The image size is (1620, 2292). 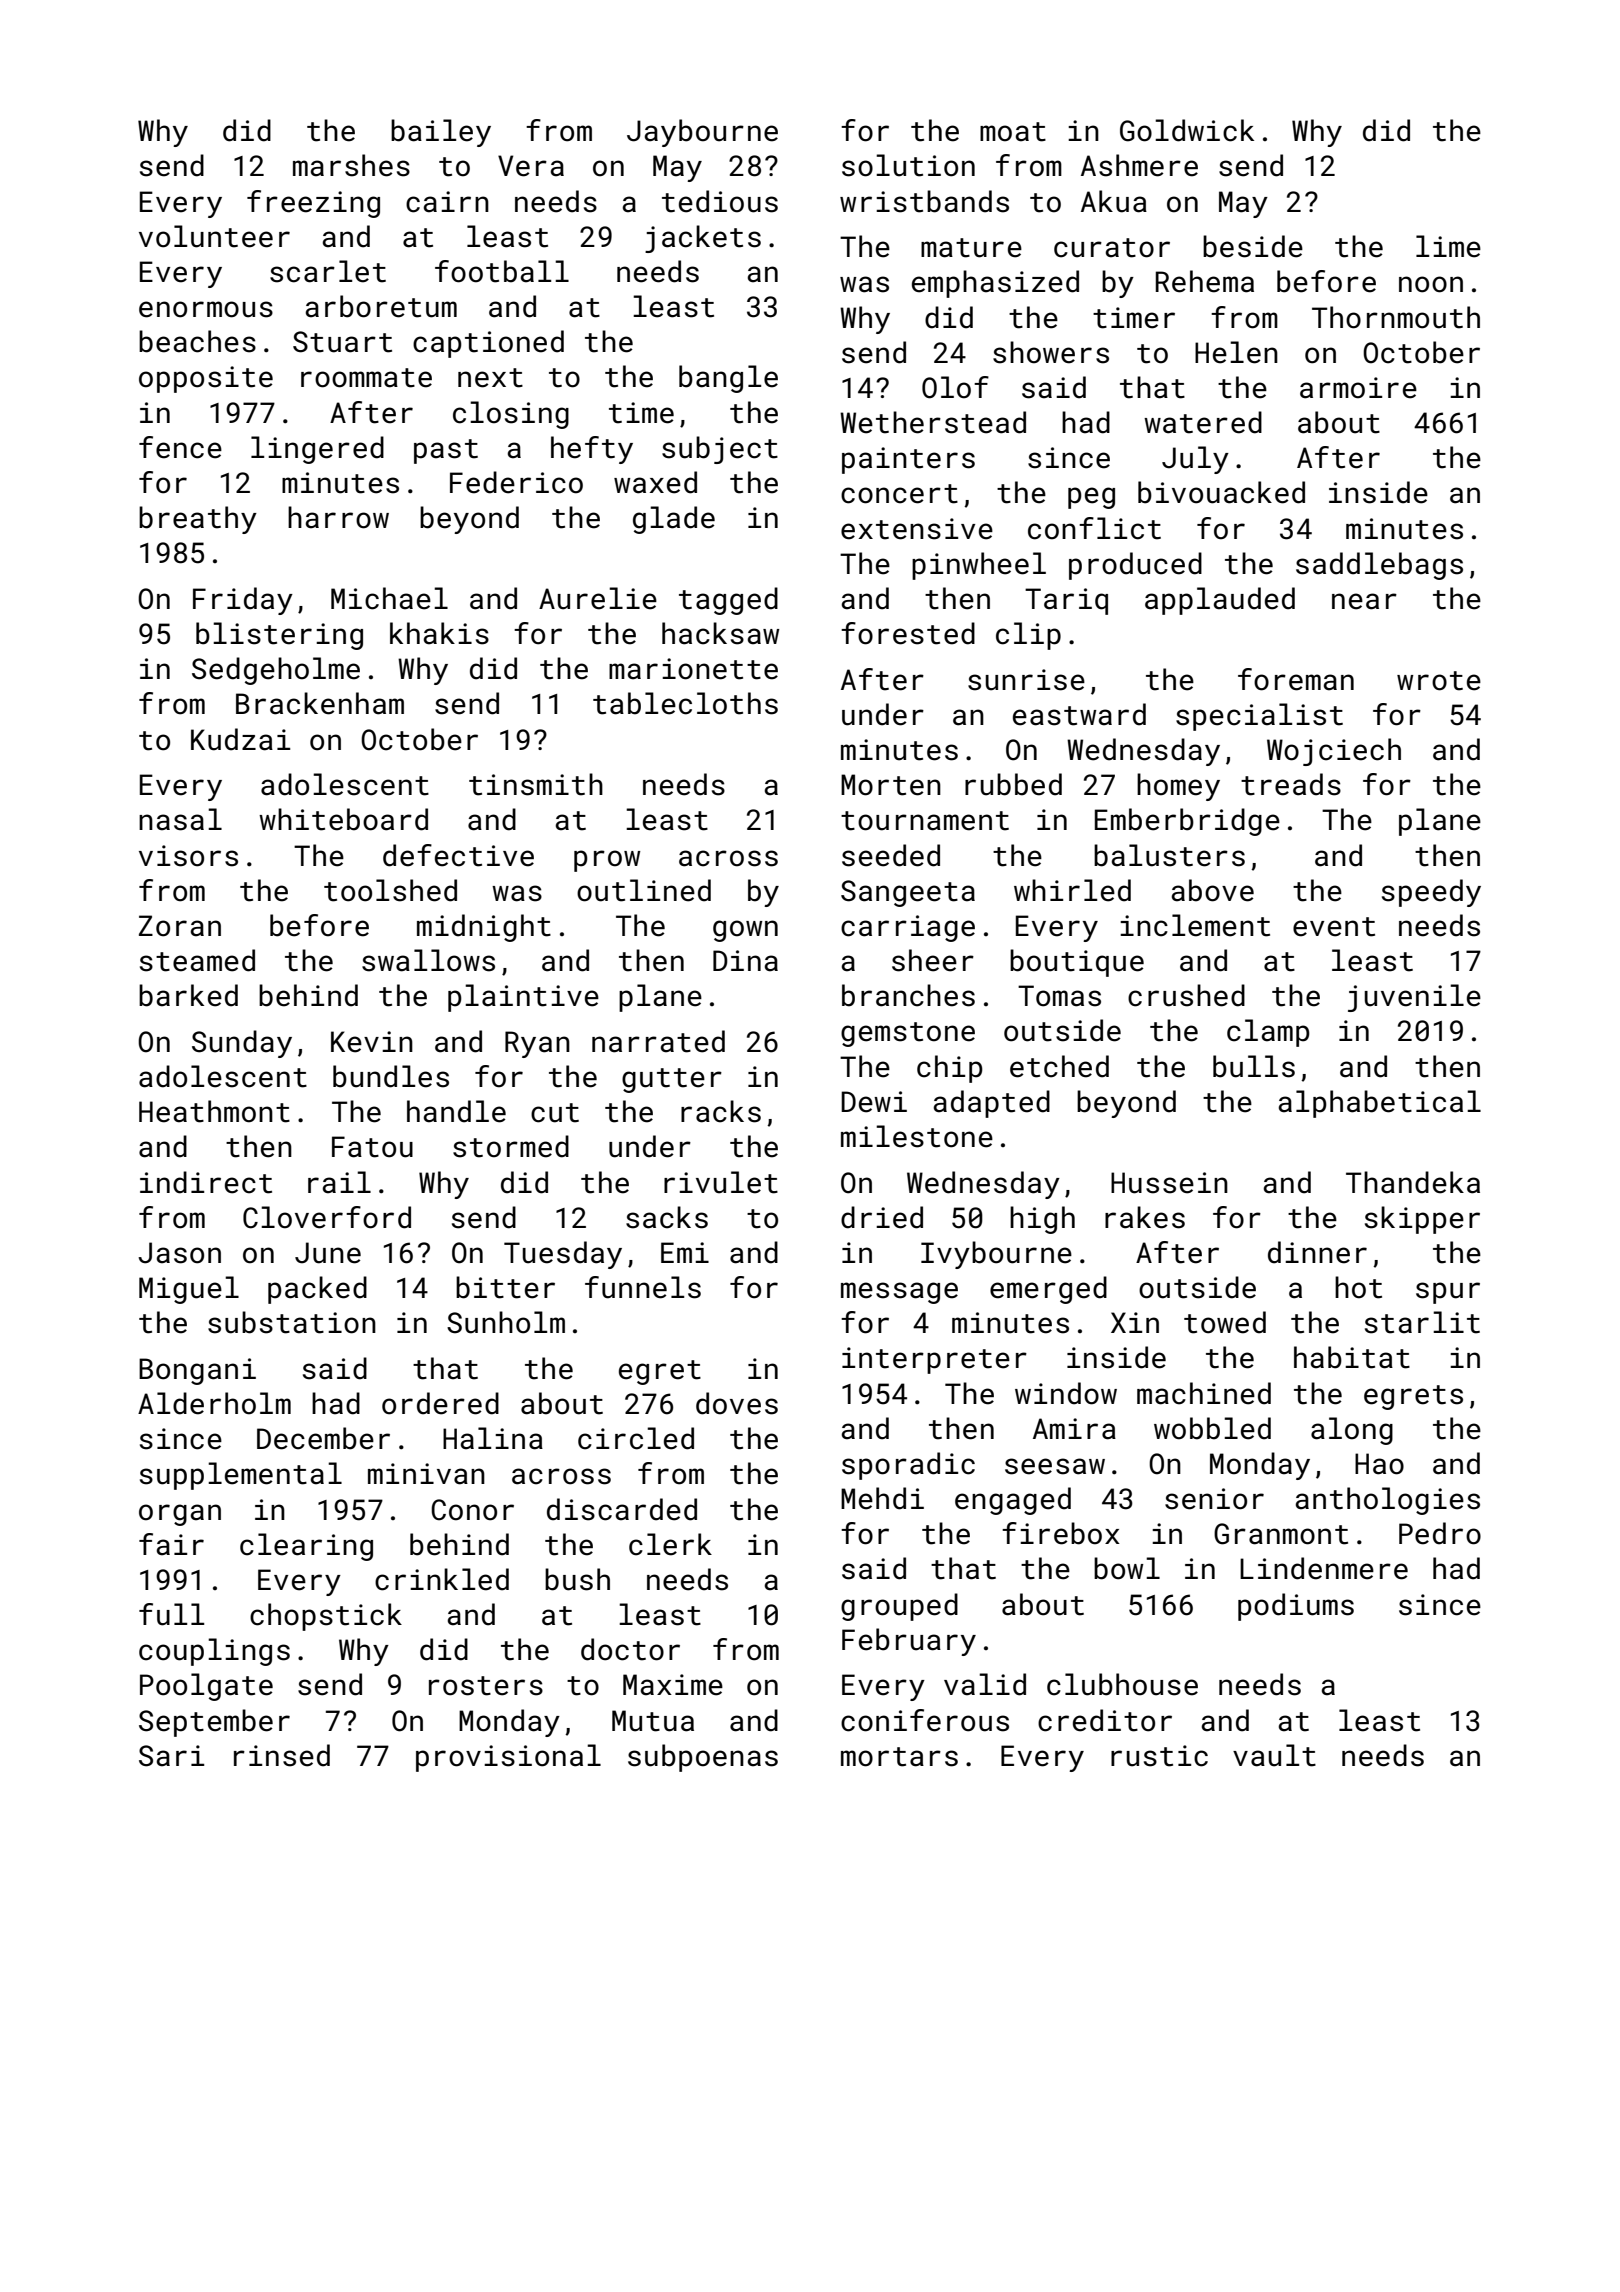 I want to click on bailey, so click(x=441, y=133).
